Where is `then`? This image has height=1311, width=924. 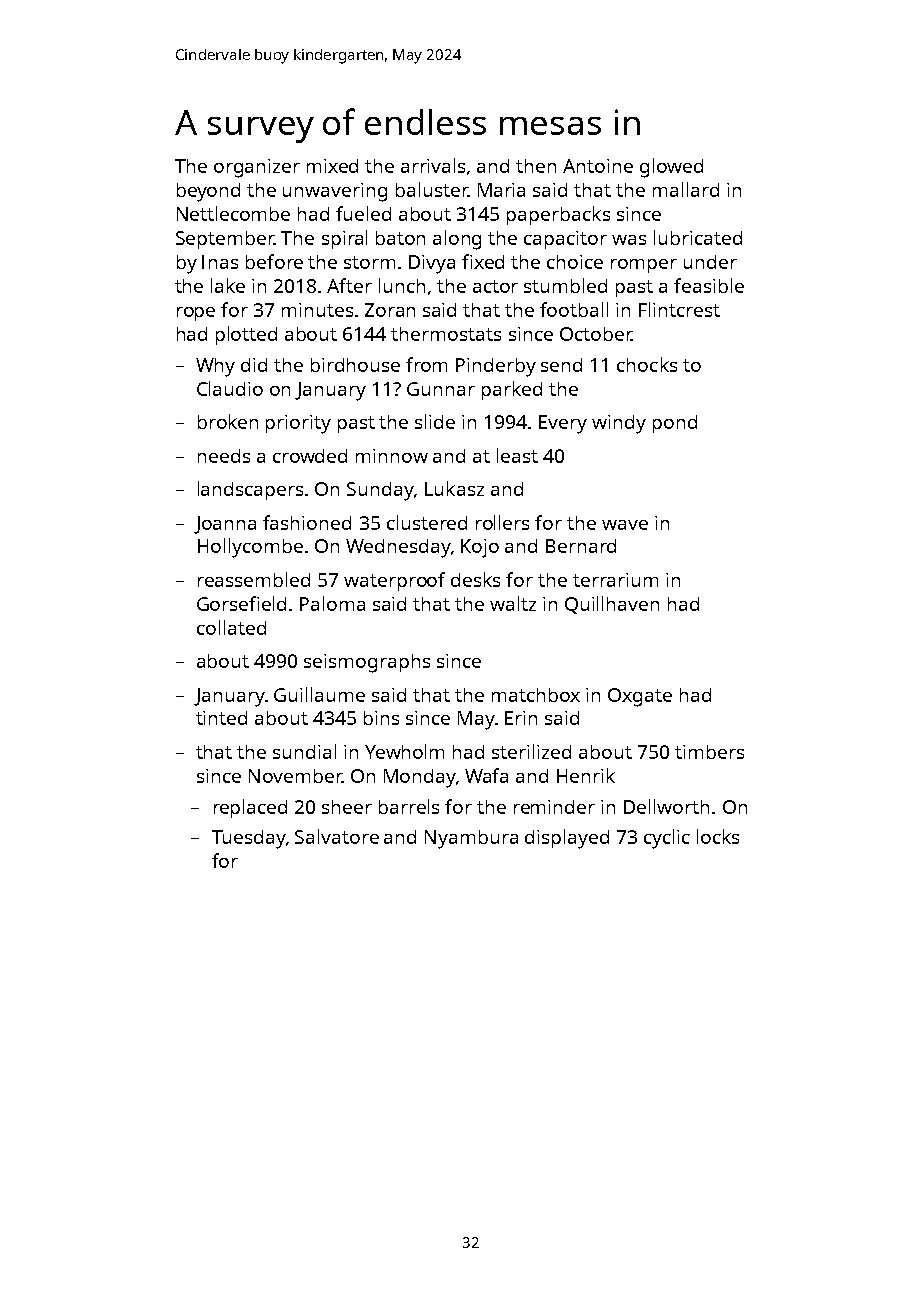
then is located at coordinates (536, 166).
